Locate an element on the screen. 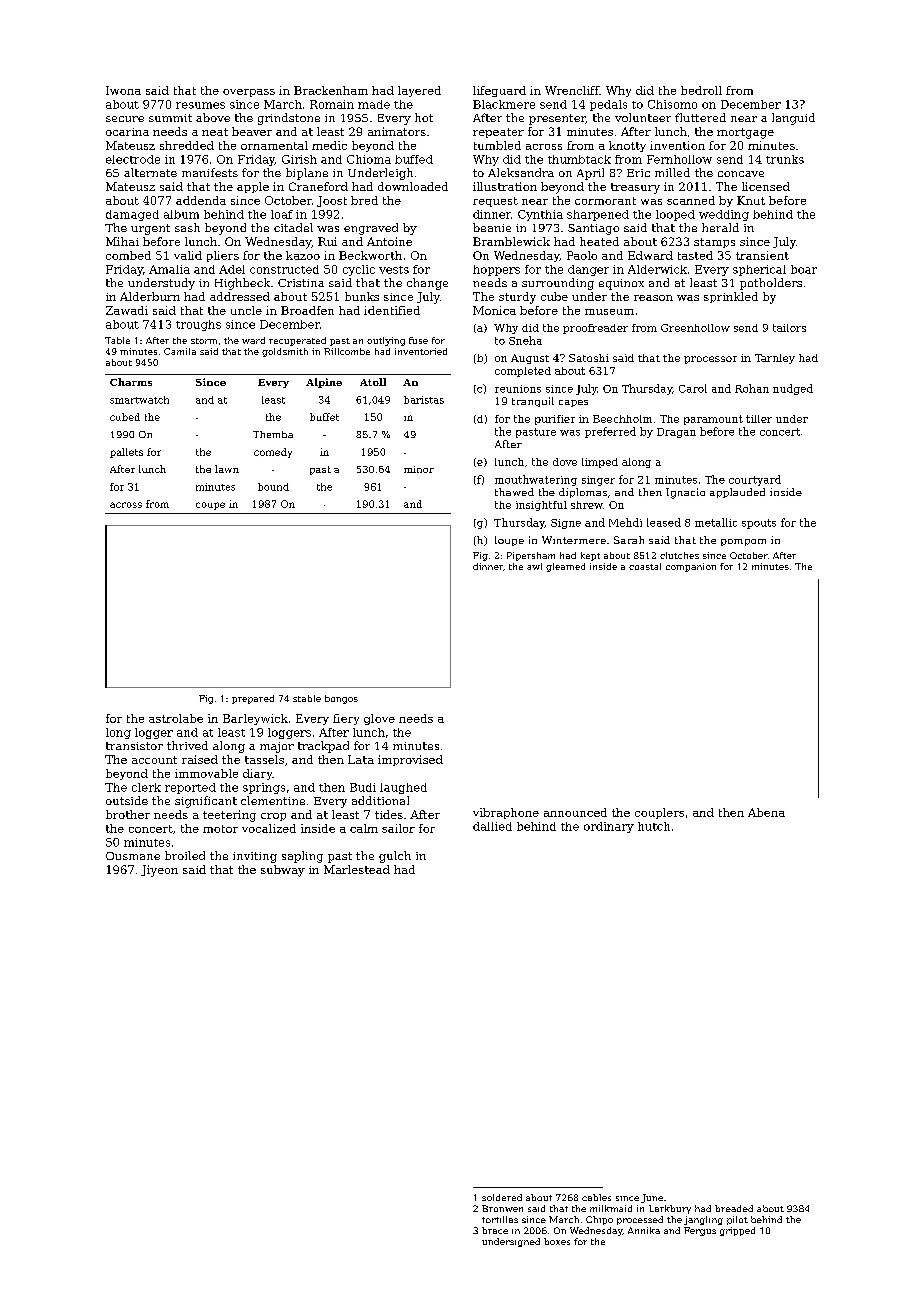  loupe is located at coordinates (509, 541).
